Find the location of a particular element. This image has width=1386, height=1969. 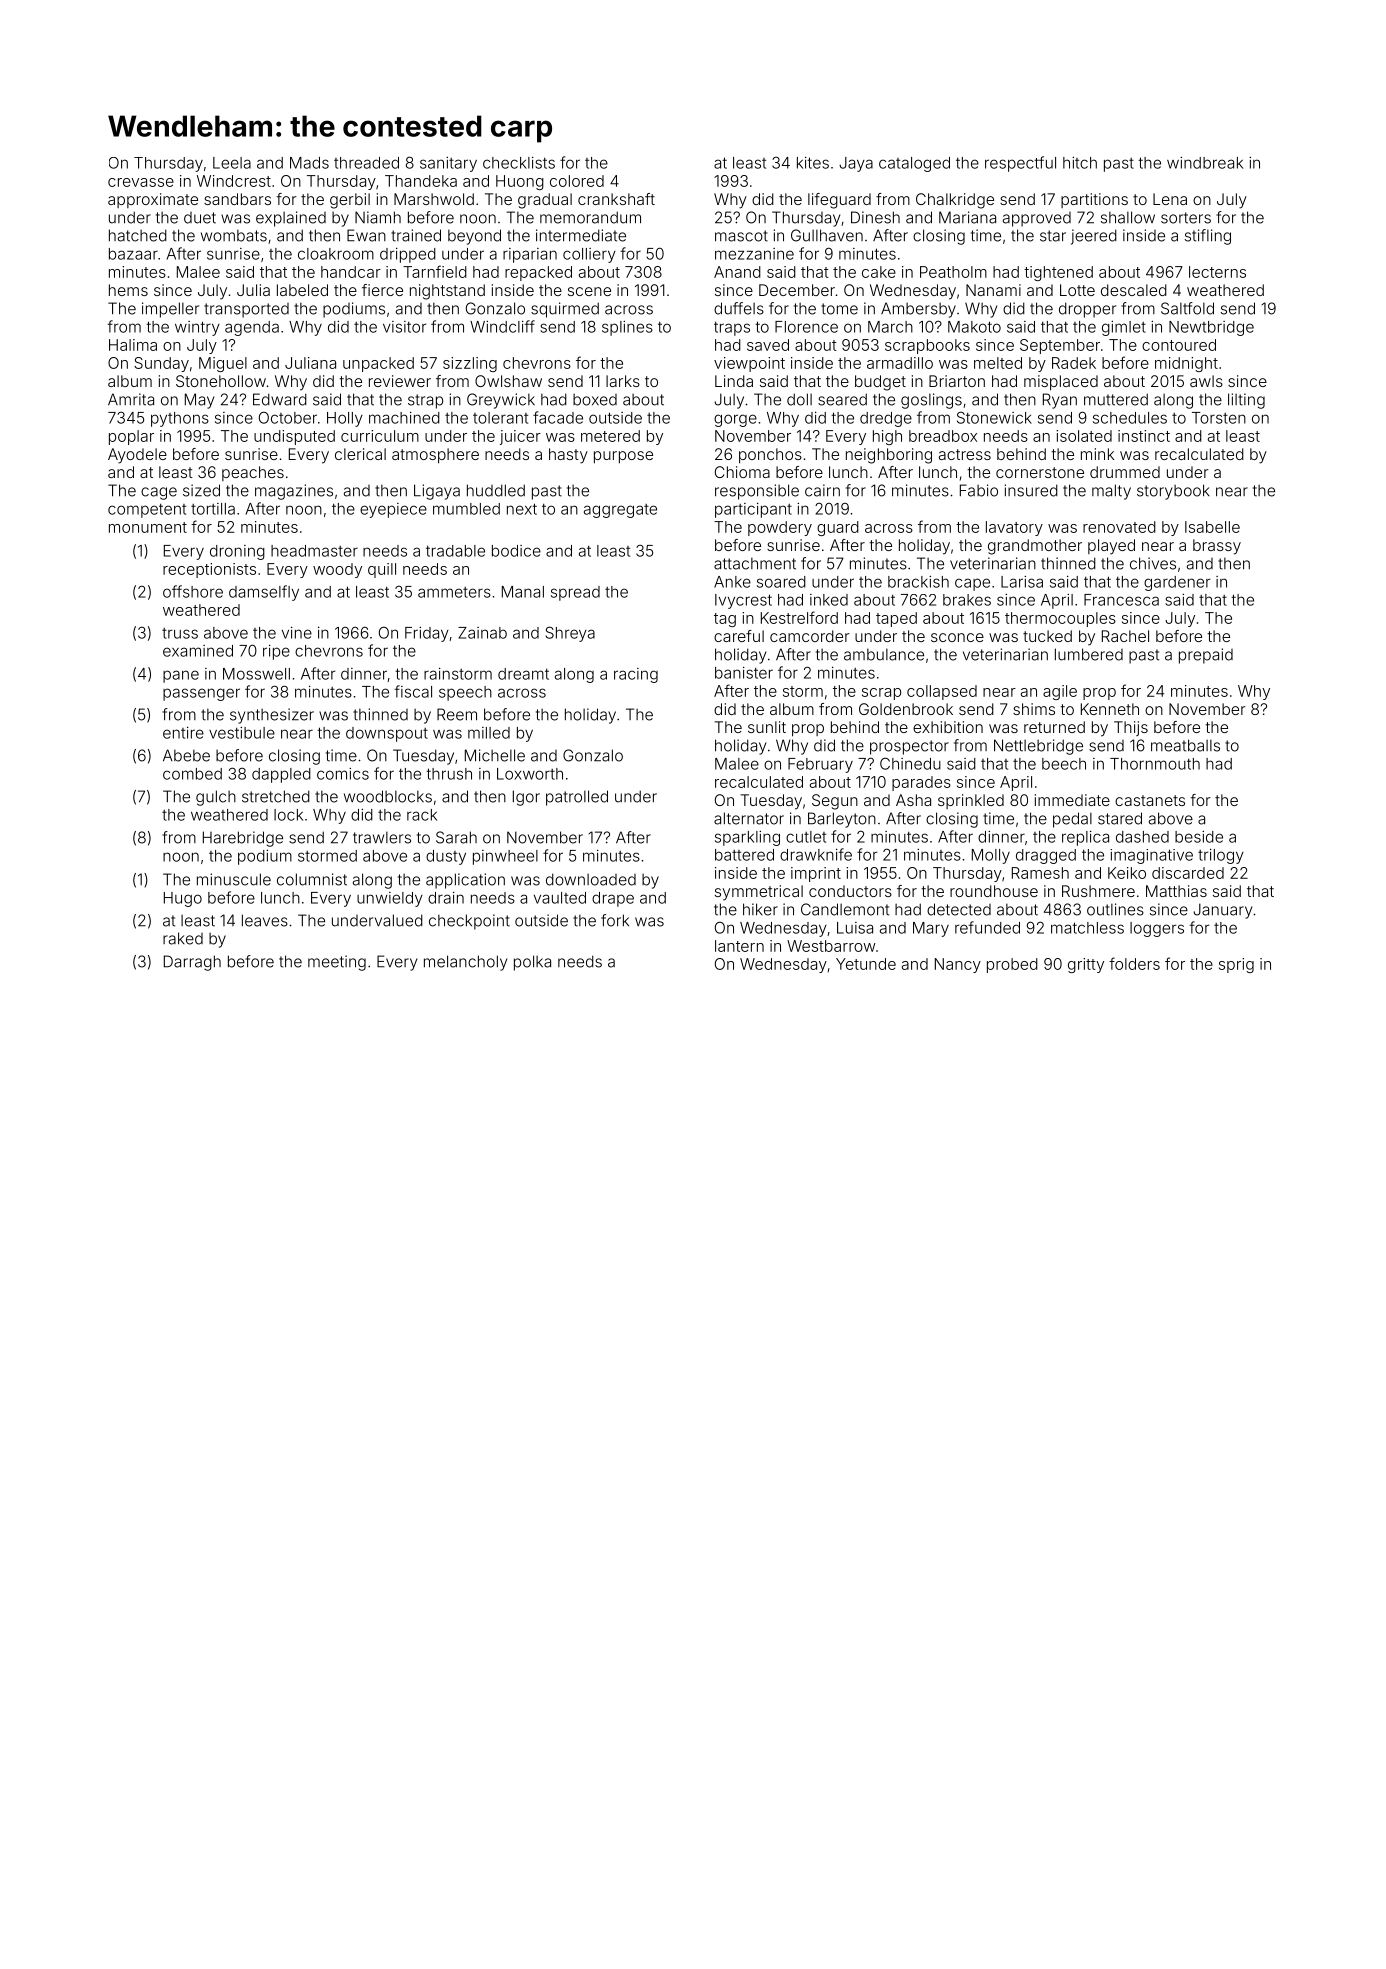

drape is located at coordinates (613, 899).
